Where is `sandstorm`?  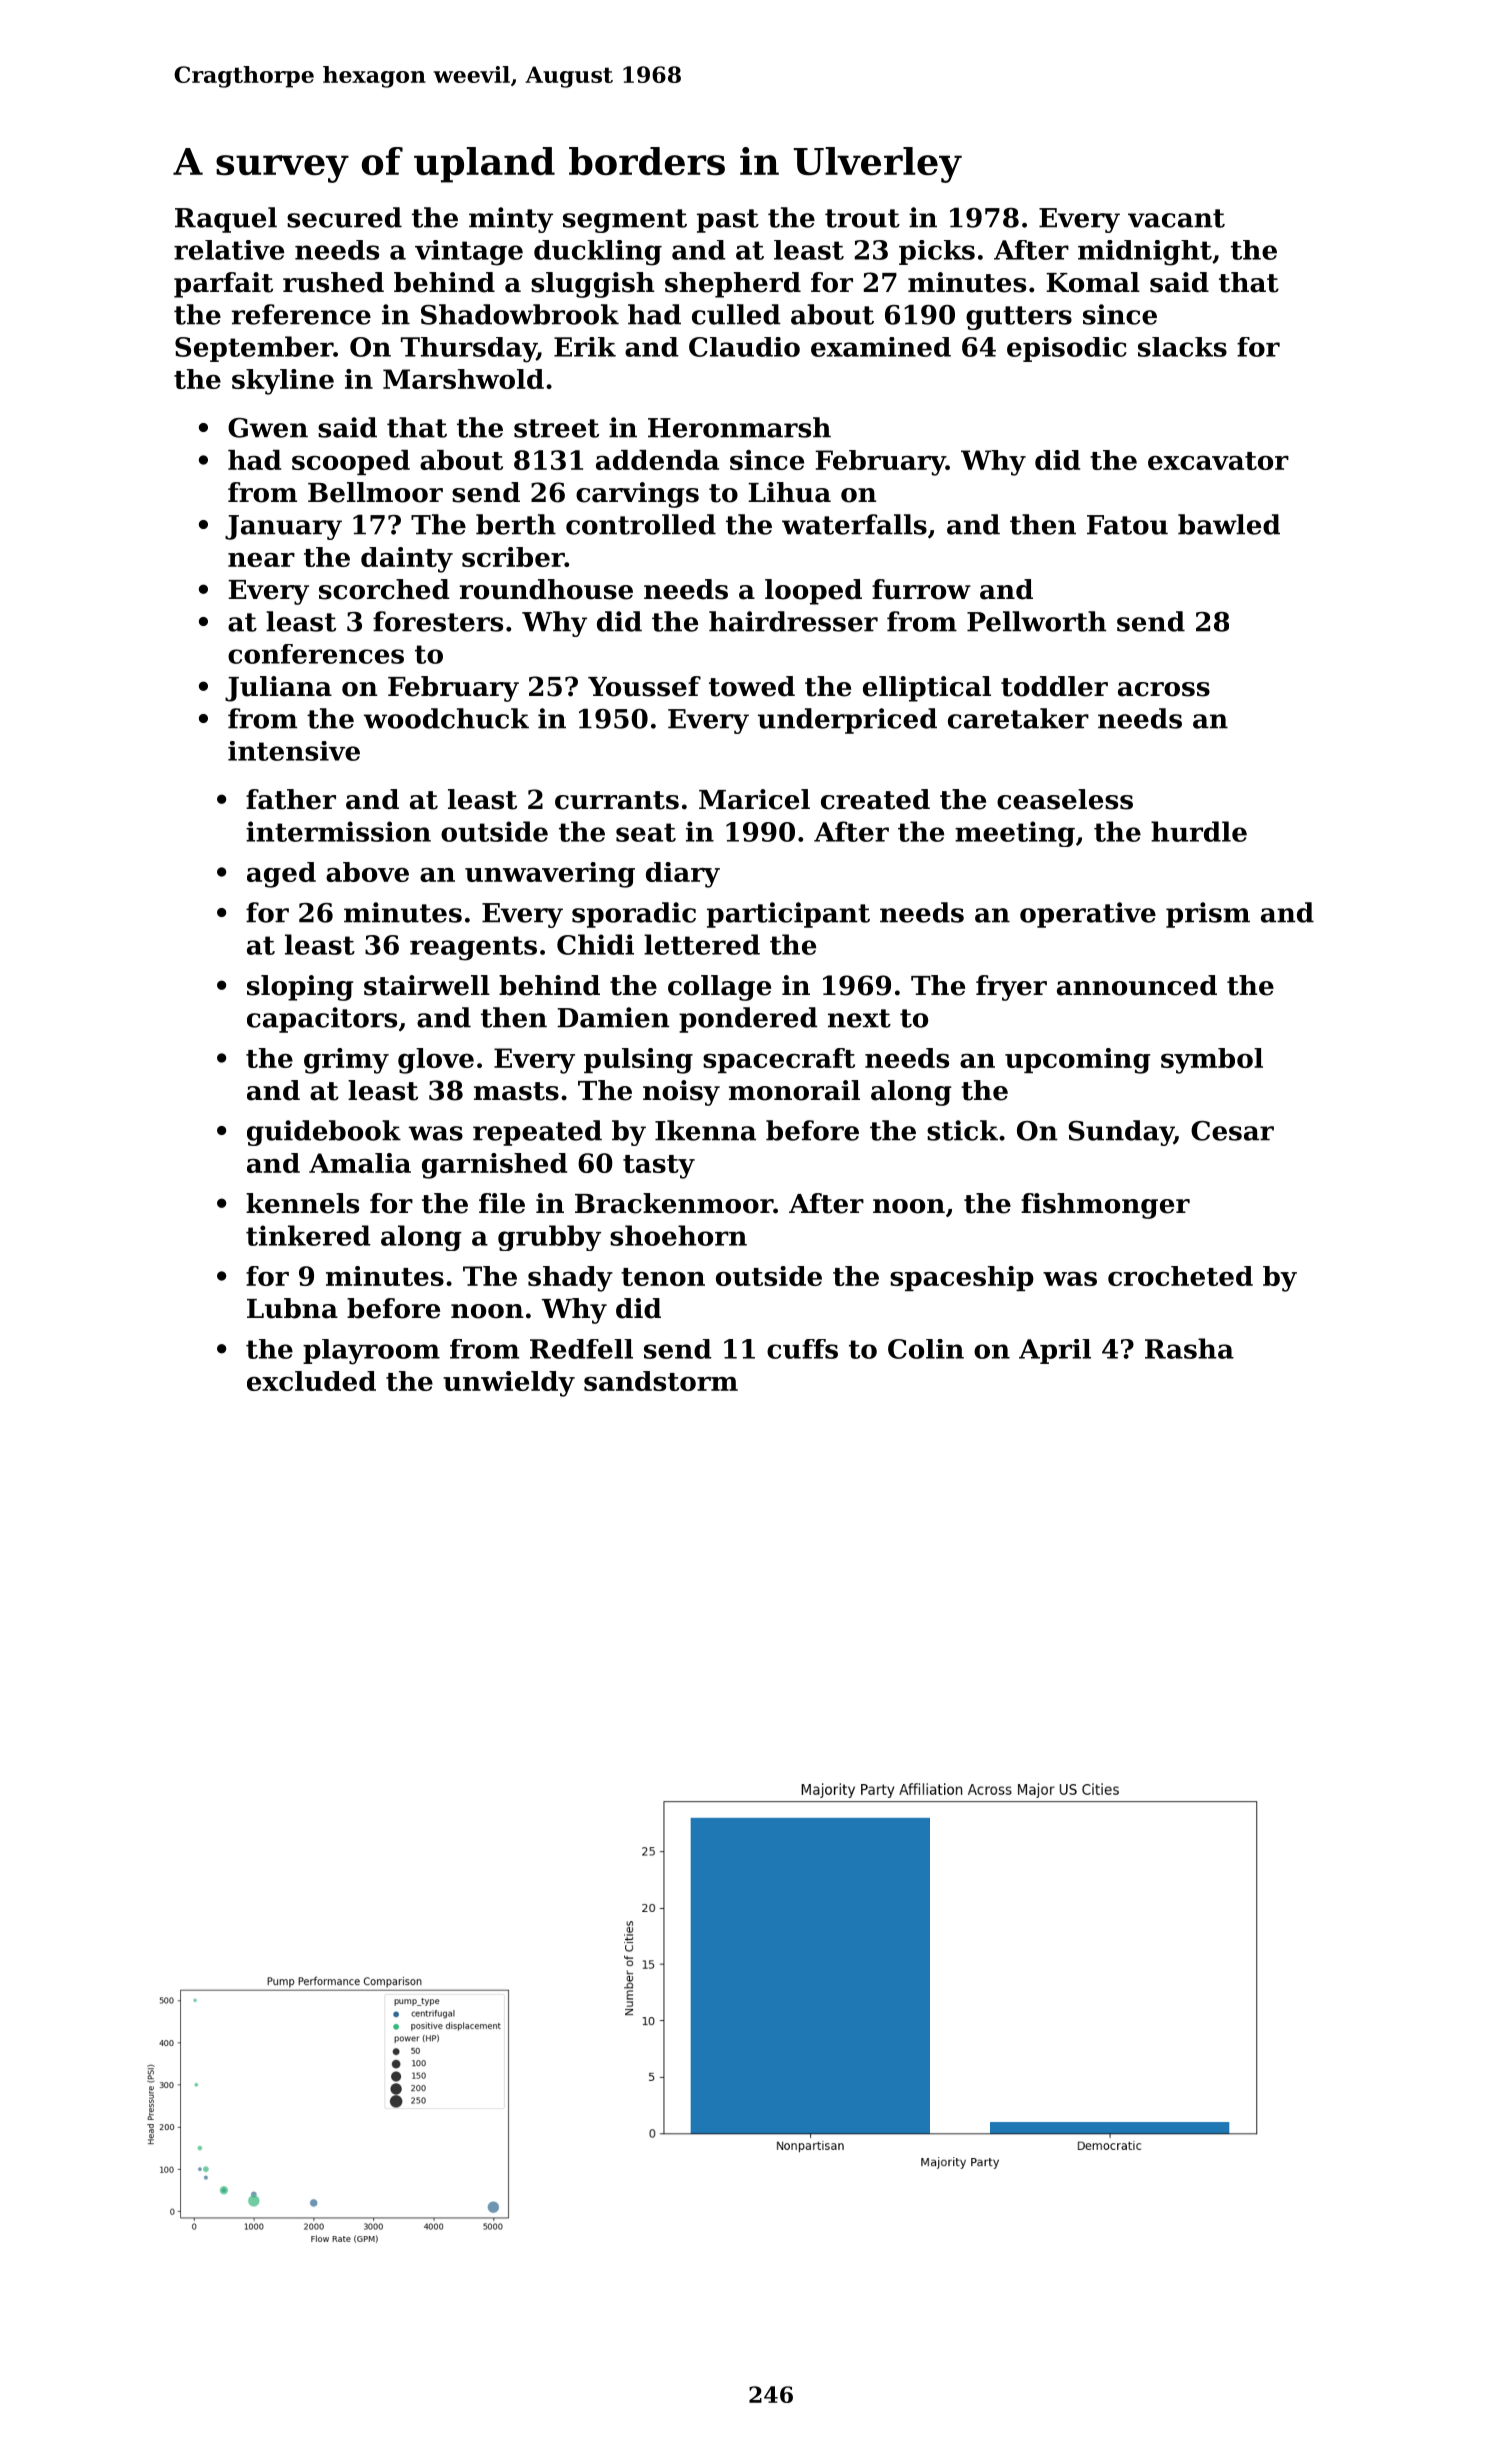 sandstorm is located at coordinates (661, 1381).
